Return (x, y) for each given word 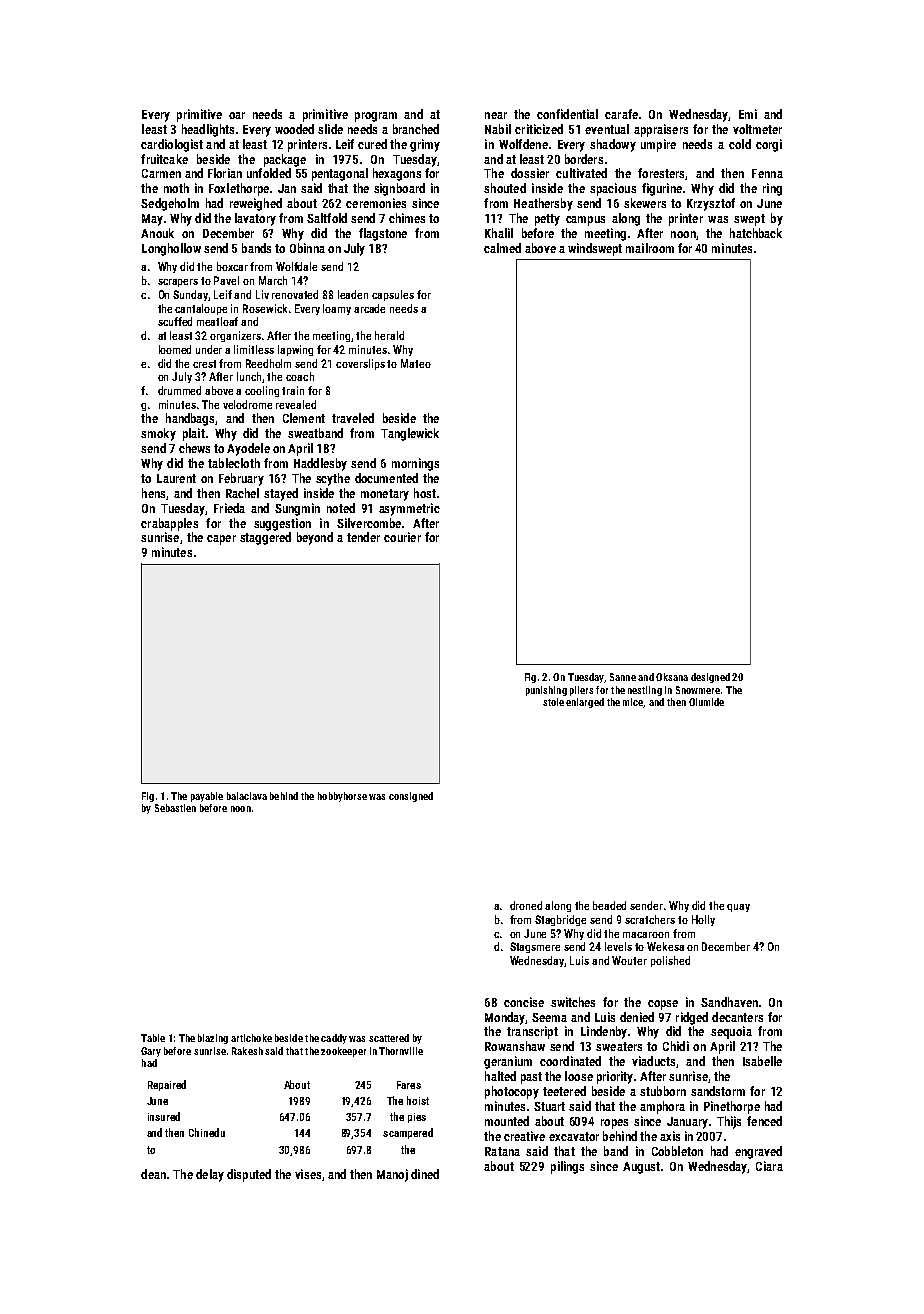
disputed (249, 1175)
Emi (748, 114)
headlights (208, 130)
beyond (315, 538)
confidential (567, 114)
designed (710, 678)
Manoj (392, 1175)
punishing (546, 691)
